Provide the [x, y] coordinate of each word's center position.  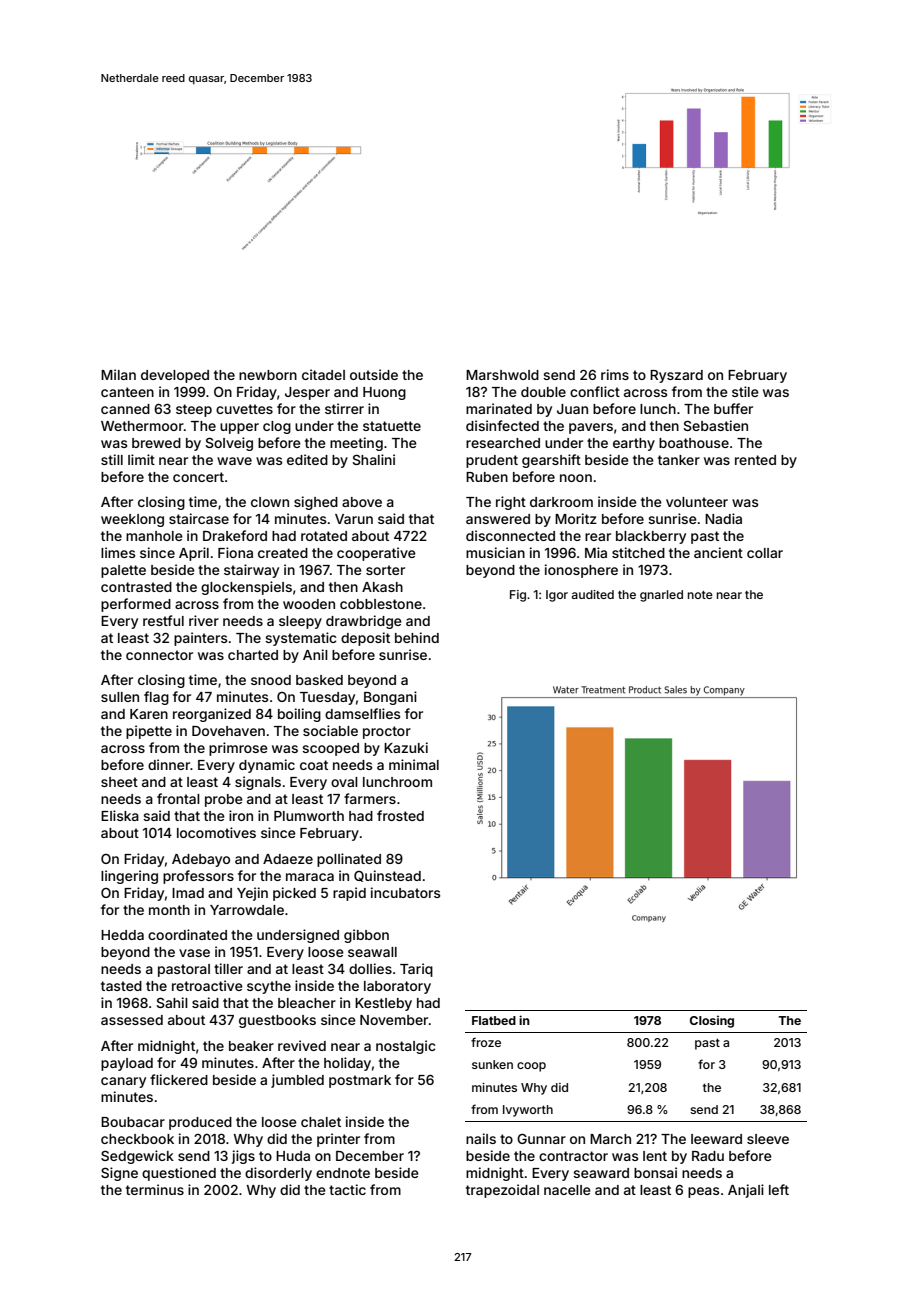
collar [765, 553]
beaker [251, 1046]
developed [175, 376]
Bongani [390, 698]
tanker [679, 460]
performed [136, 605]
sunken [492, 1064]
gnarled [661, 596]
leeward [716, 1139]
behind [417, 637]
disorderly [278, 1174]
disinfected [502, 425]
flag [156, 698]
